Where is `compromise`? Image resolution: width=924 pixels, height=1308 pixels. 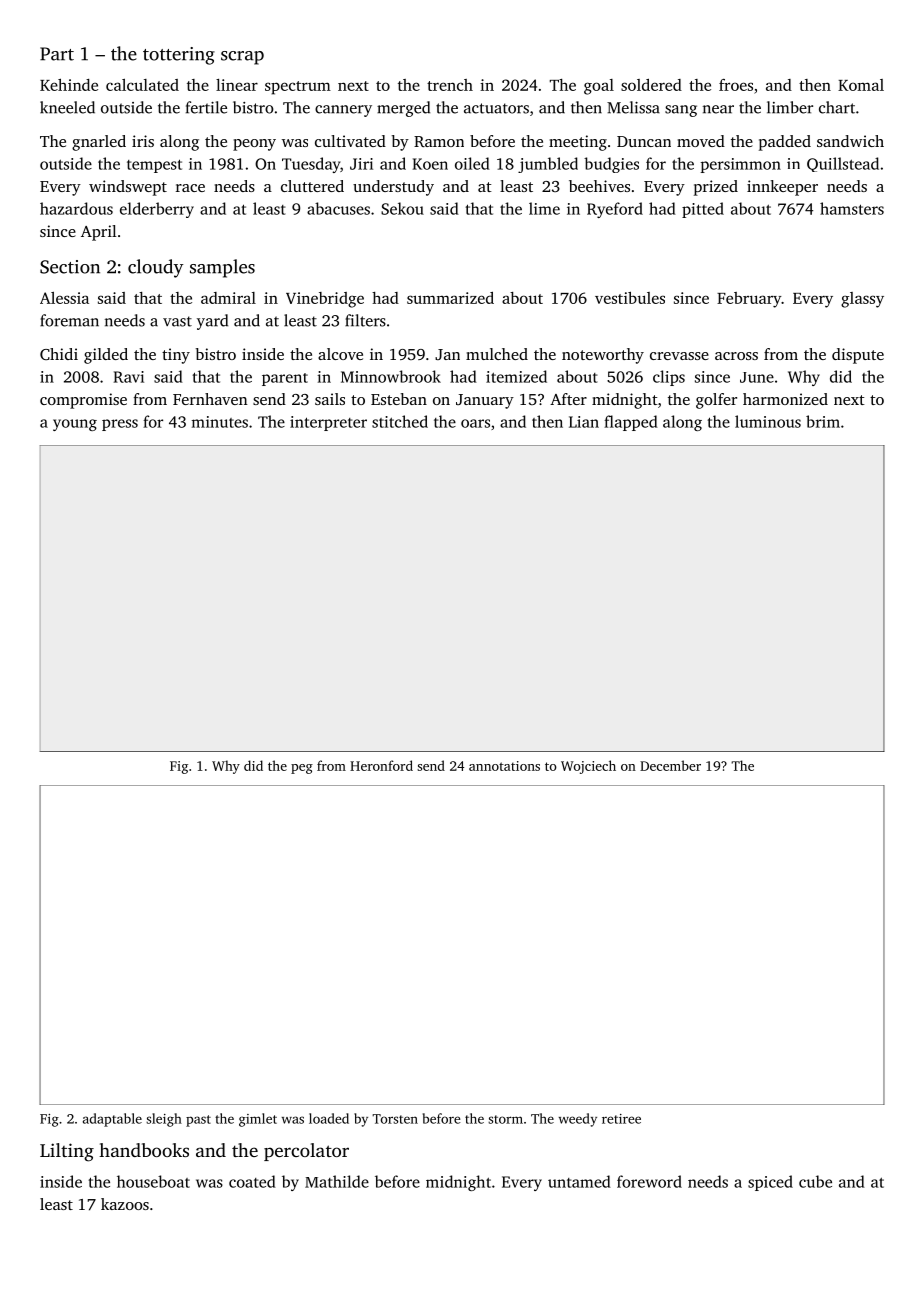 compromise is located at coordinates (83, 401).
